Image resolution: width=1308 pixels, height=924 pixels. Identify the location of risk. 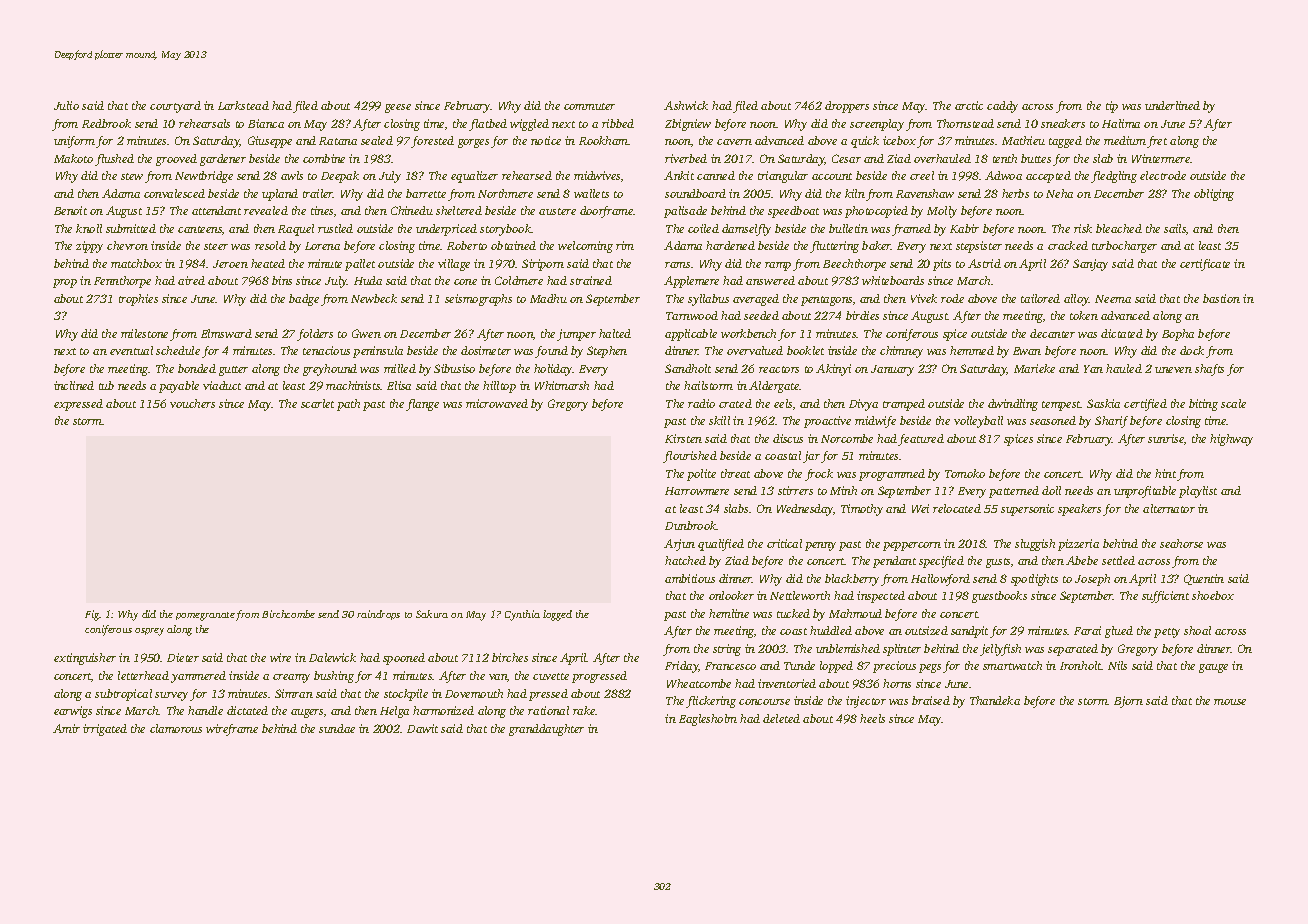
(1083, 228).
